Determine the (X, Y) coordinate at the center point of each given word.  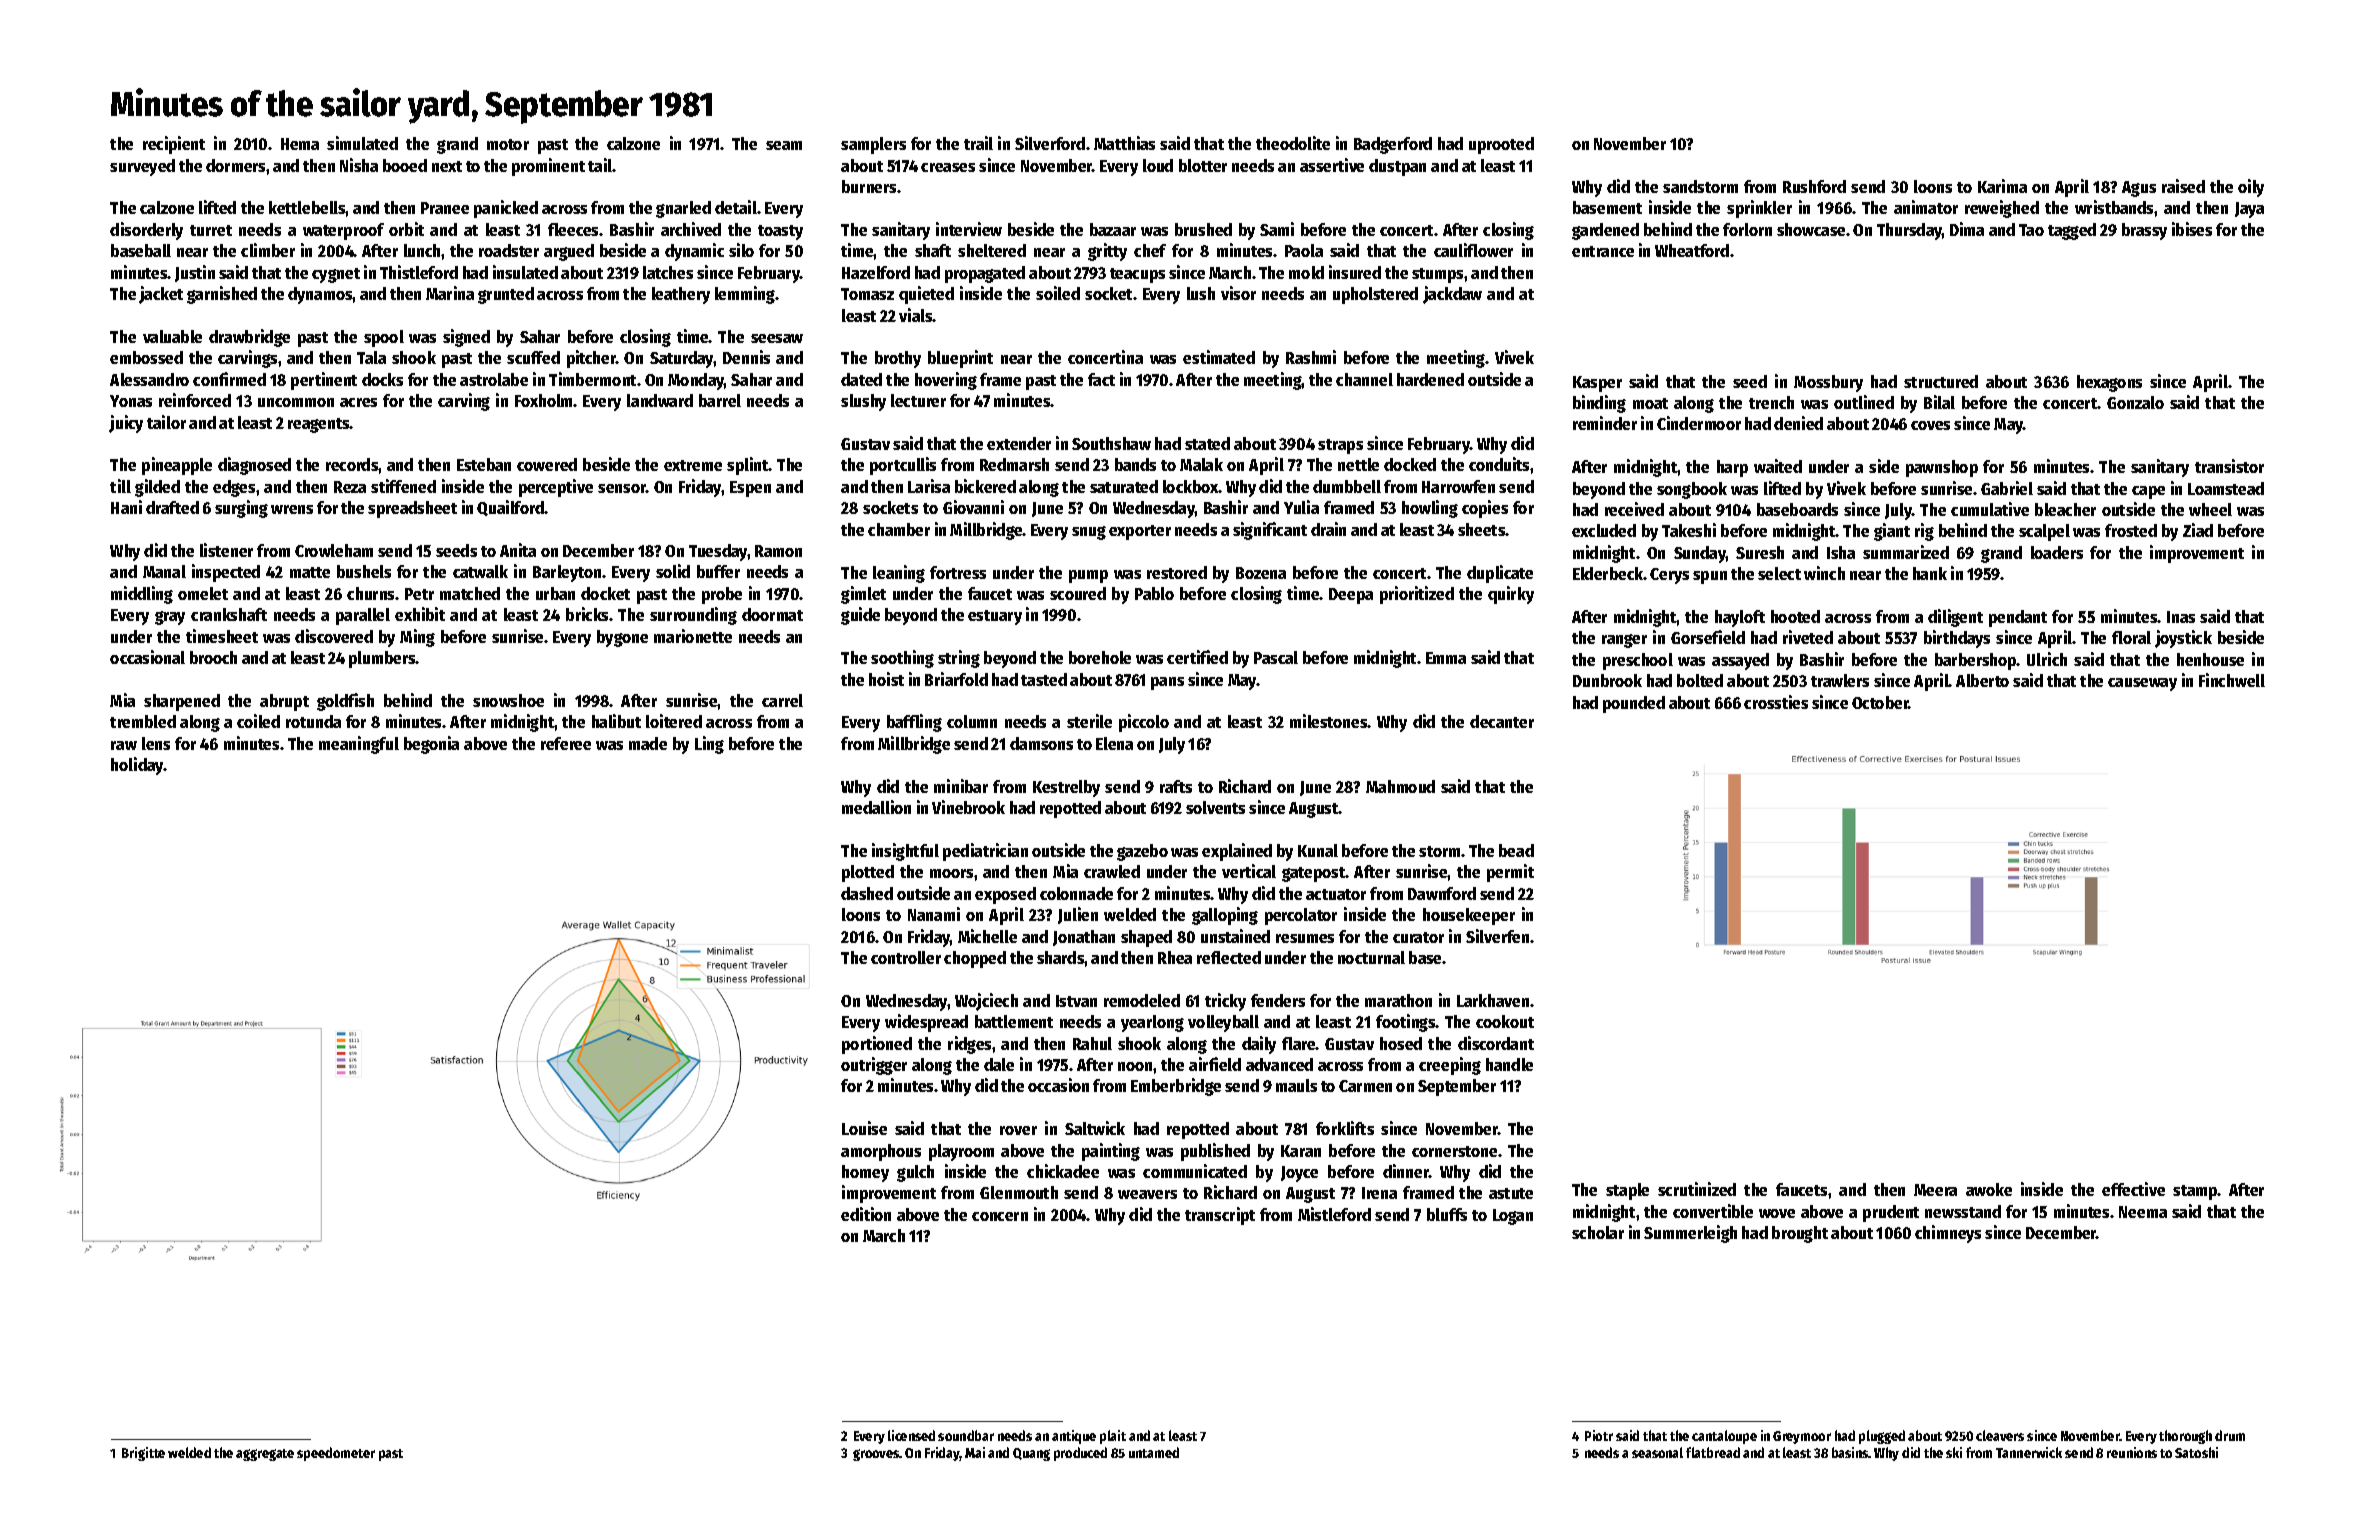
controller (906, 957)
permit (1510, 873)
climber (268, 250)
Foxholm (544, 400)
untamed (1154, 1452)
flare (1299, 1043)
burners (869, 186)
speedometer (336, 1454)
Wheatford (1692, 250)
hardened (1430, 379)
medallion (876, 807)
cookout (1505, 1021)
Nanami (934, 914)
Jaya (2249, 210)
